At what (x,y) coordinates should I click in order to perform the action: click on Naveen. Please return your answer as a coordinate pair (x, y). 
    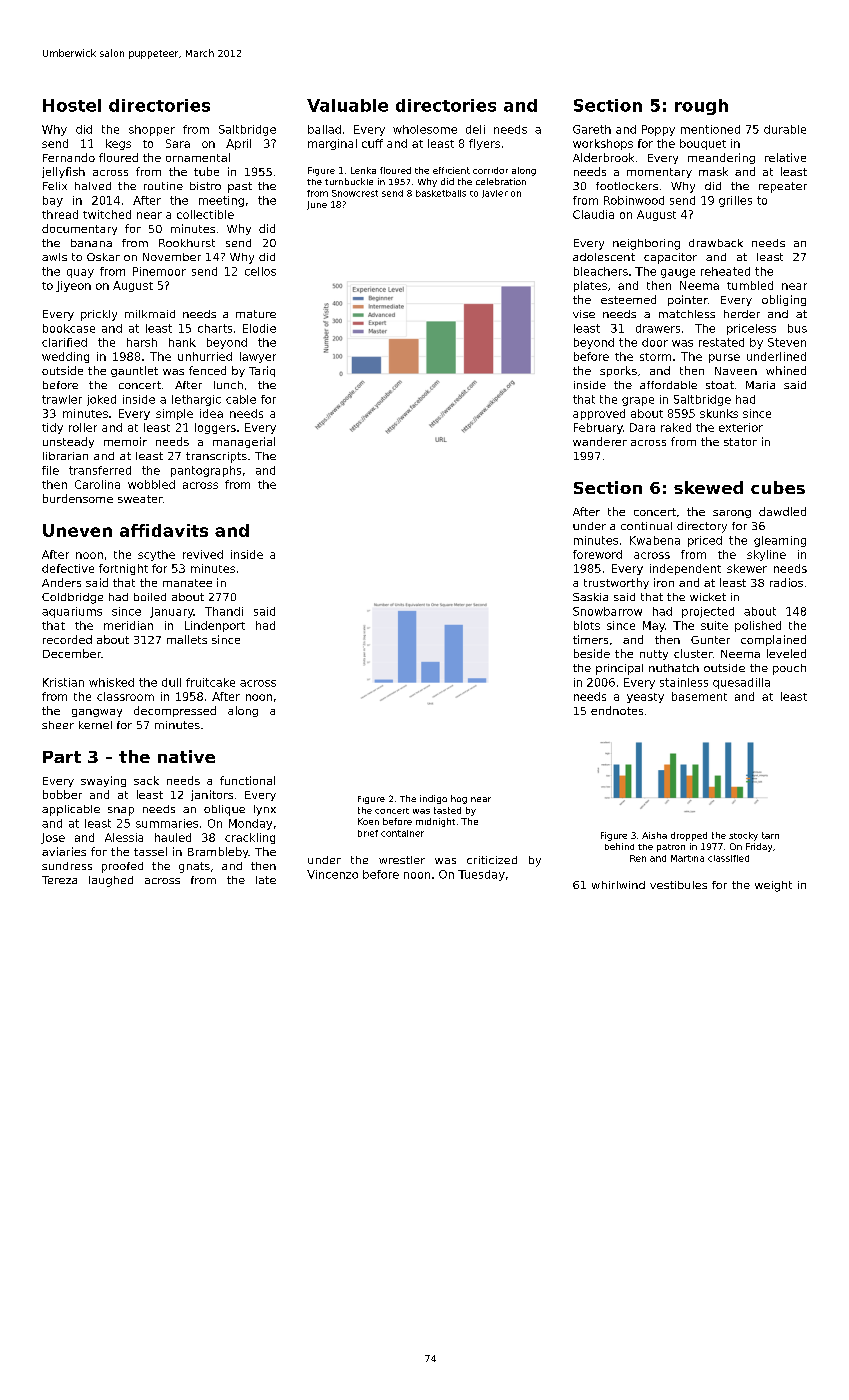
    Looking at the image, I should click on (736, 371).
